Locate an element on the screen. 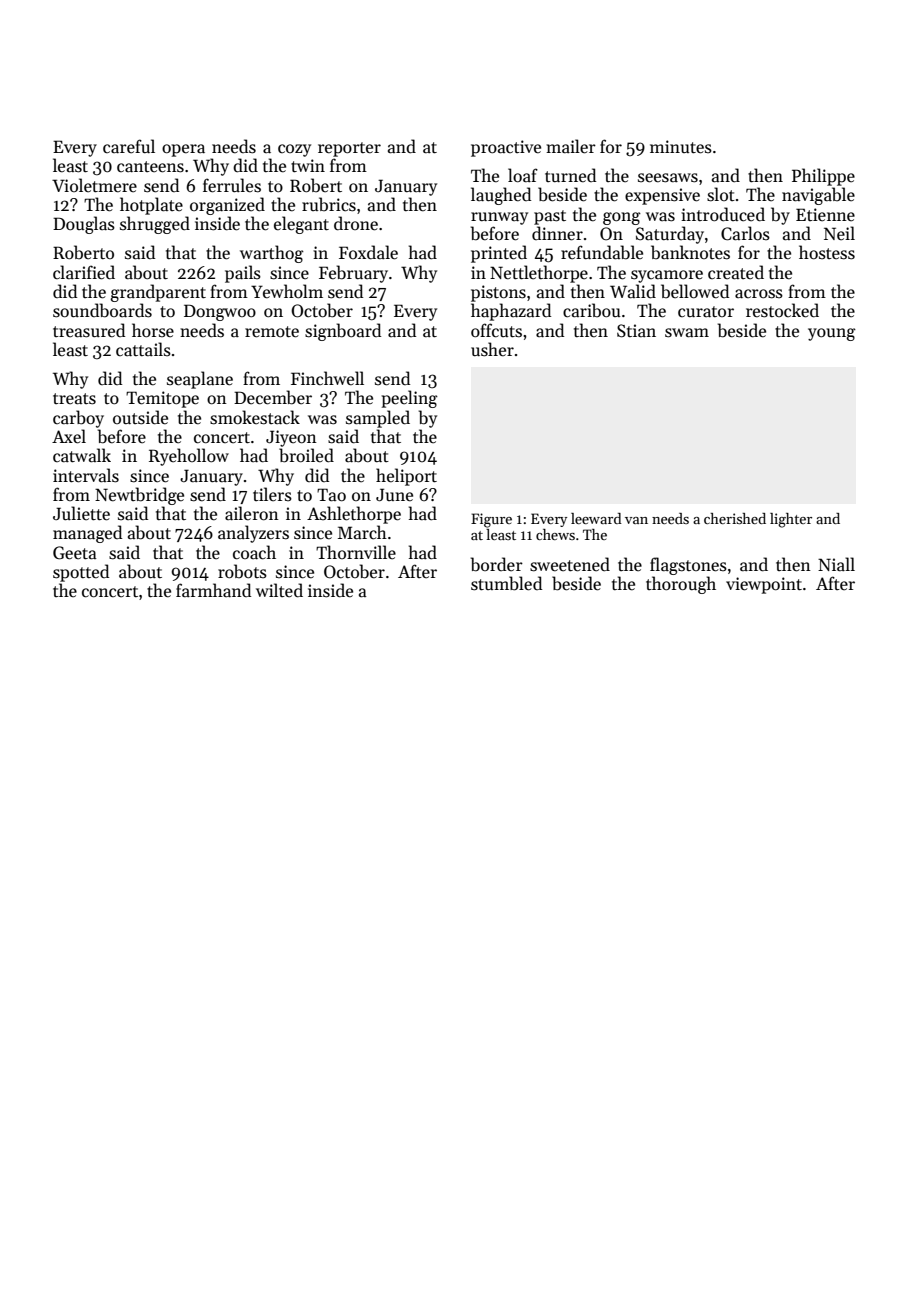 The image size is (908, 1316). cozy is located at coordinates (294, 150).
